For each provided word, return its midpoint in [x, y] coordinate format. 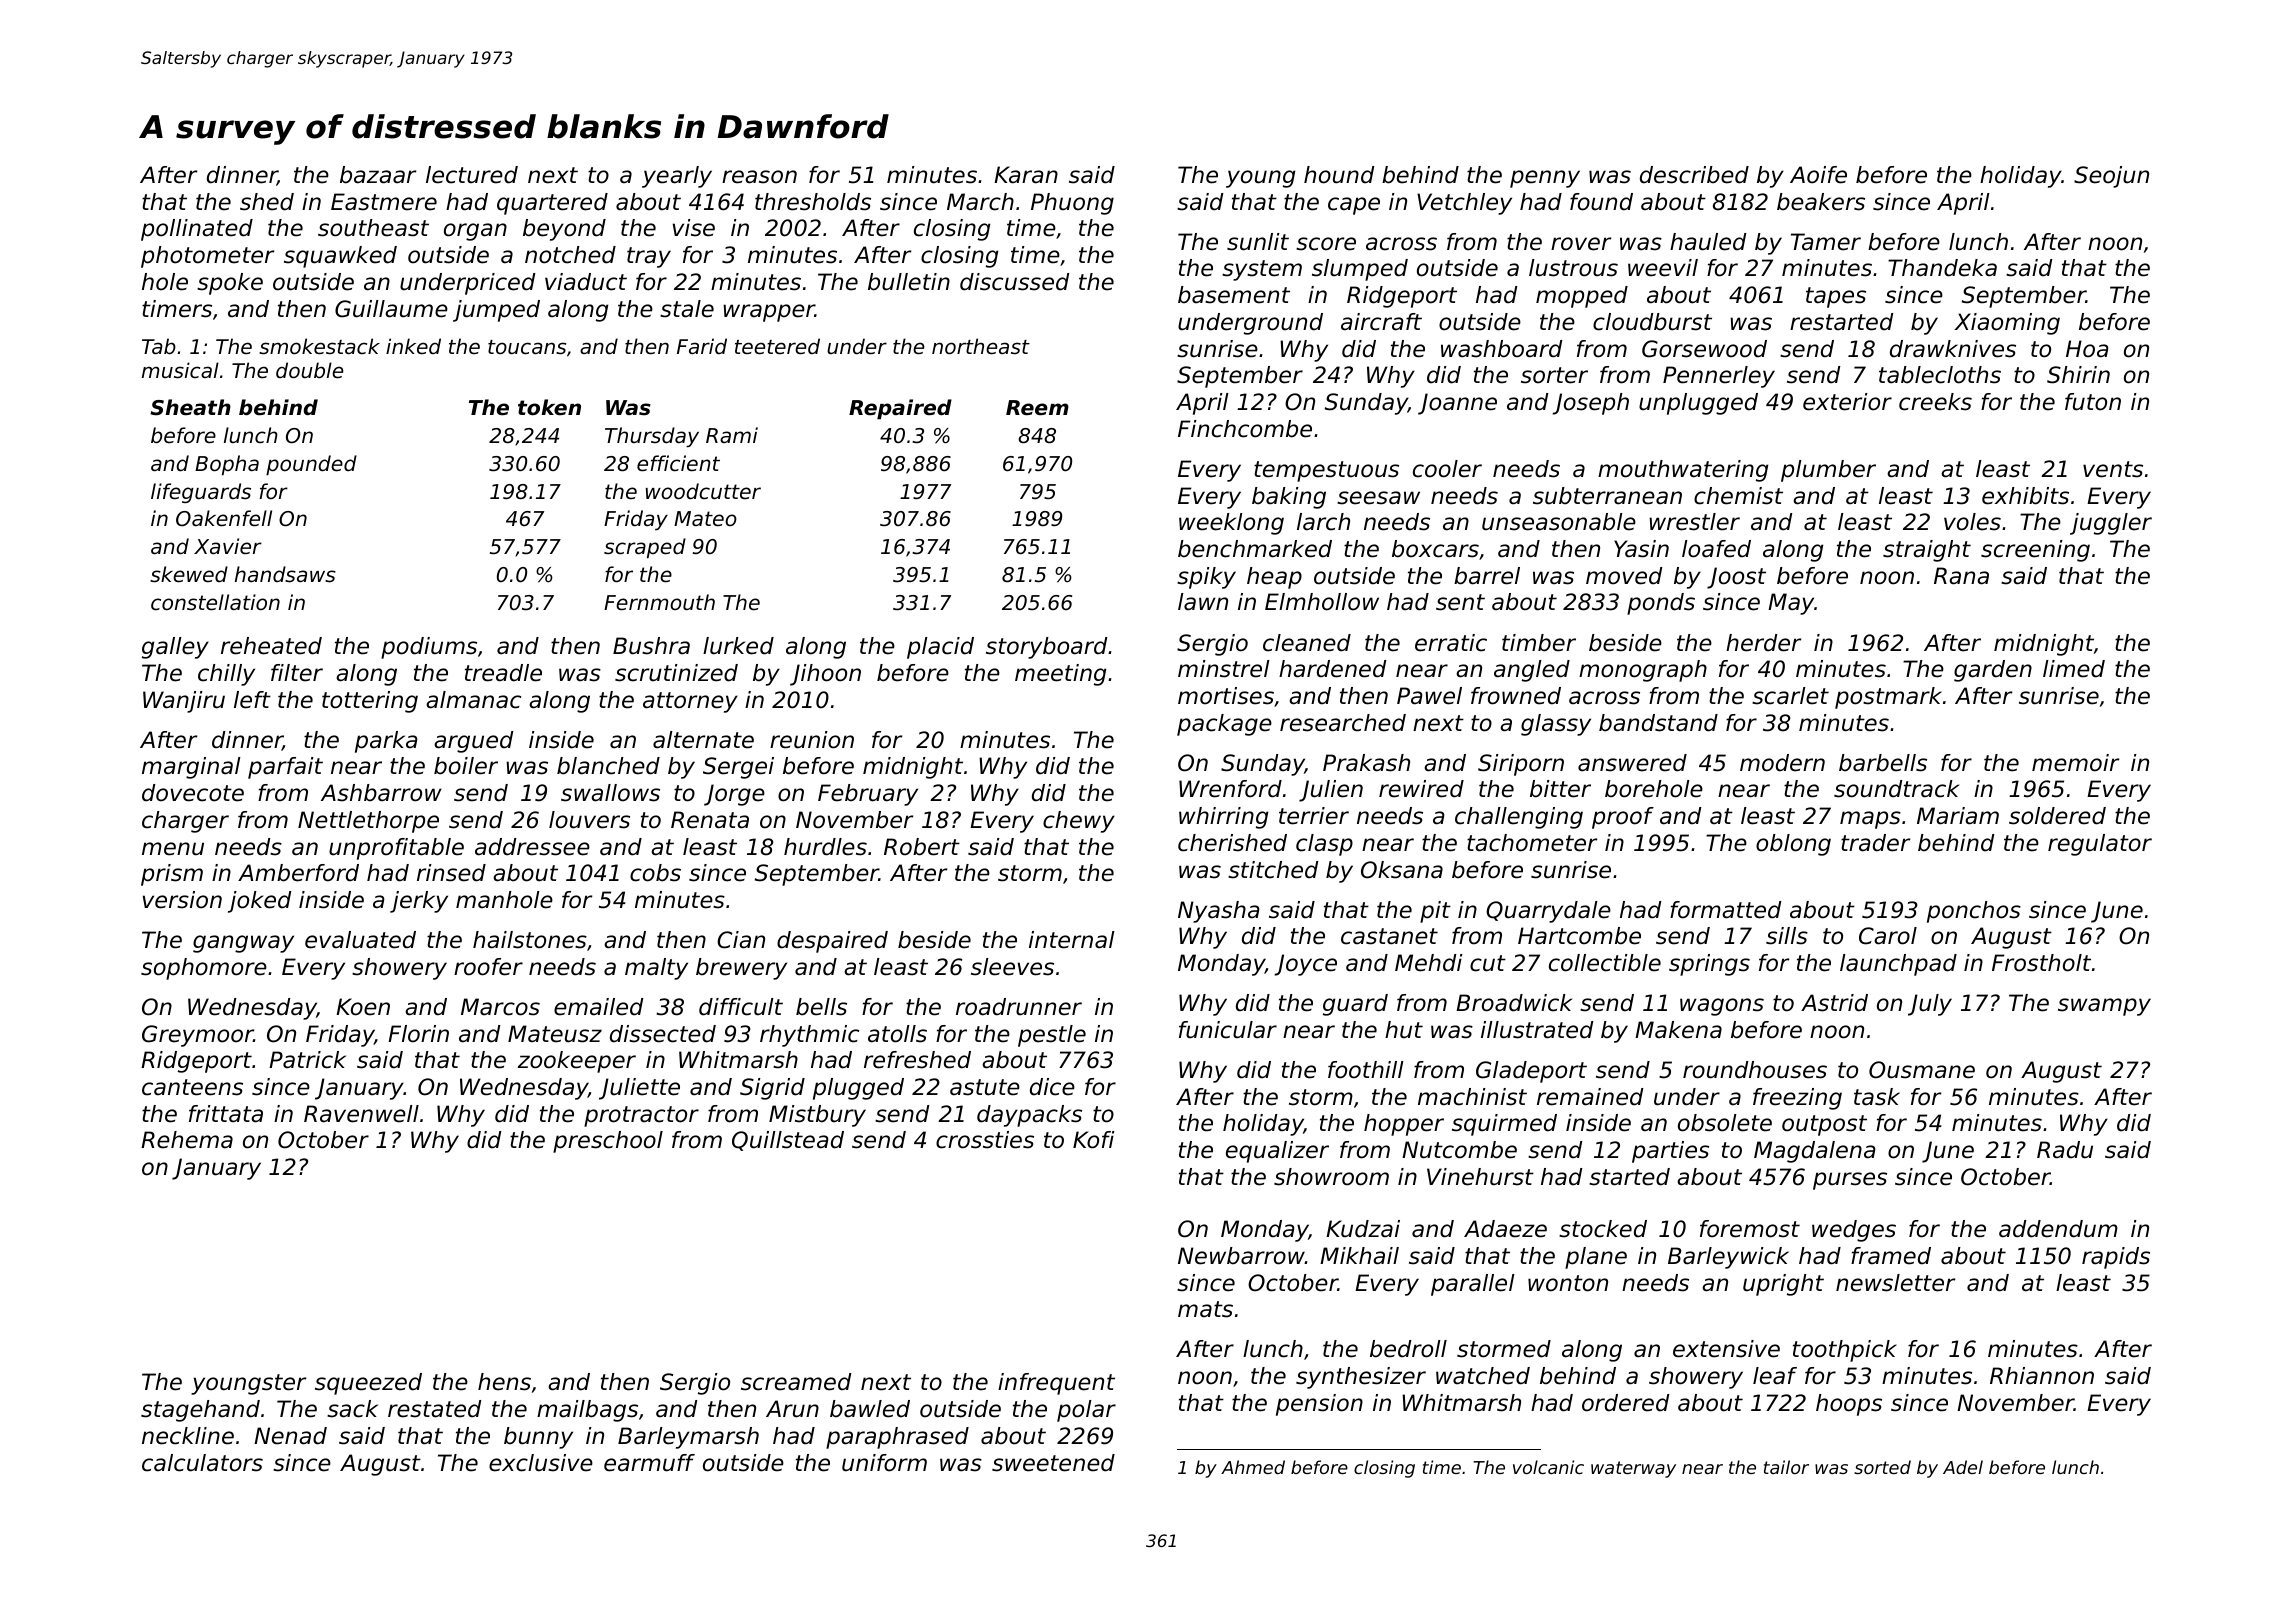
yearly [677, 177]
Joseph [1591, 404]
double [310, 370]
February [868, 795]
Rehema [187, 1140]
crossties [985, 1140]
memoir [2075, 763]
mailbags [587, 1411]
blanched [608, 766]
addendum [2058, 1229]
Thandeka [1942, 268]
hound [1339, 175]
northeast [981, 346]
